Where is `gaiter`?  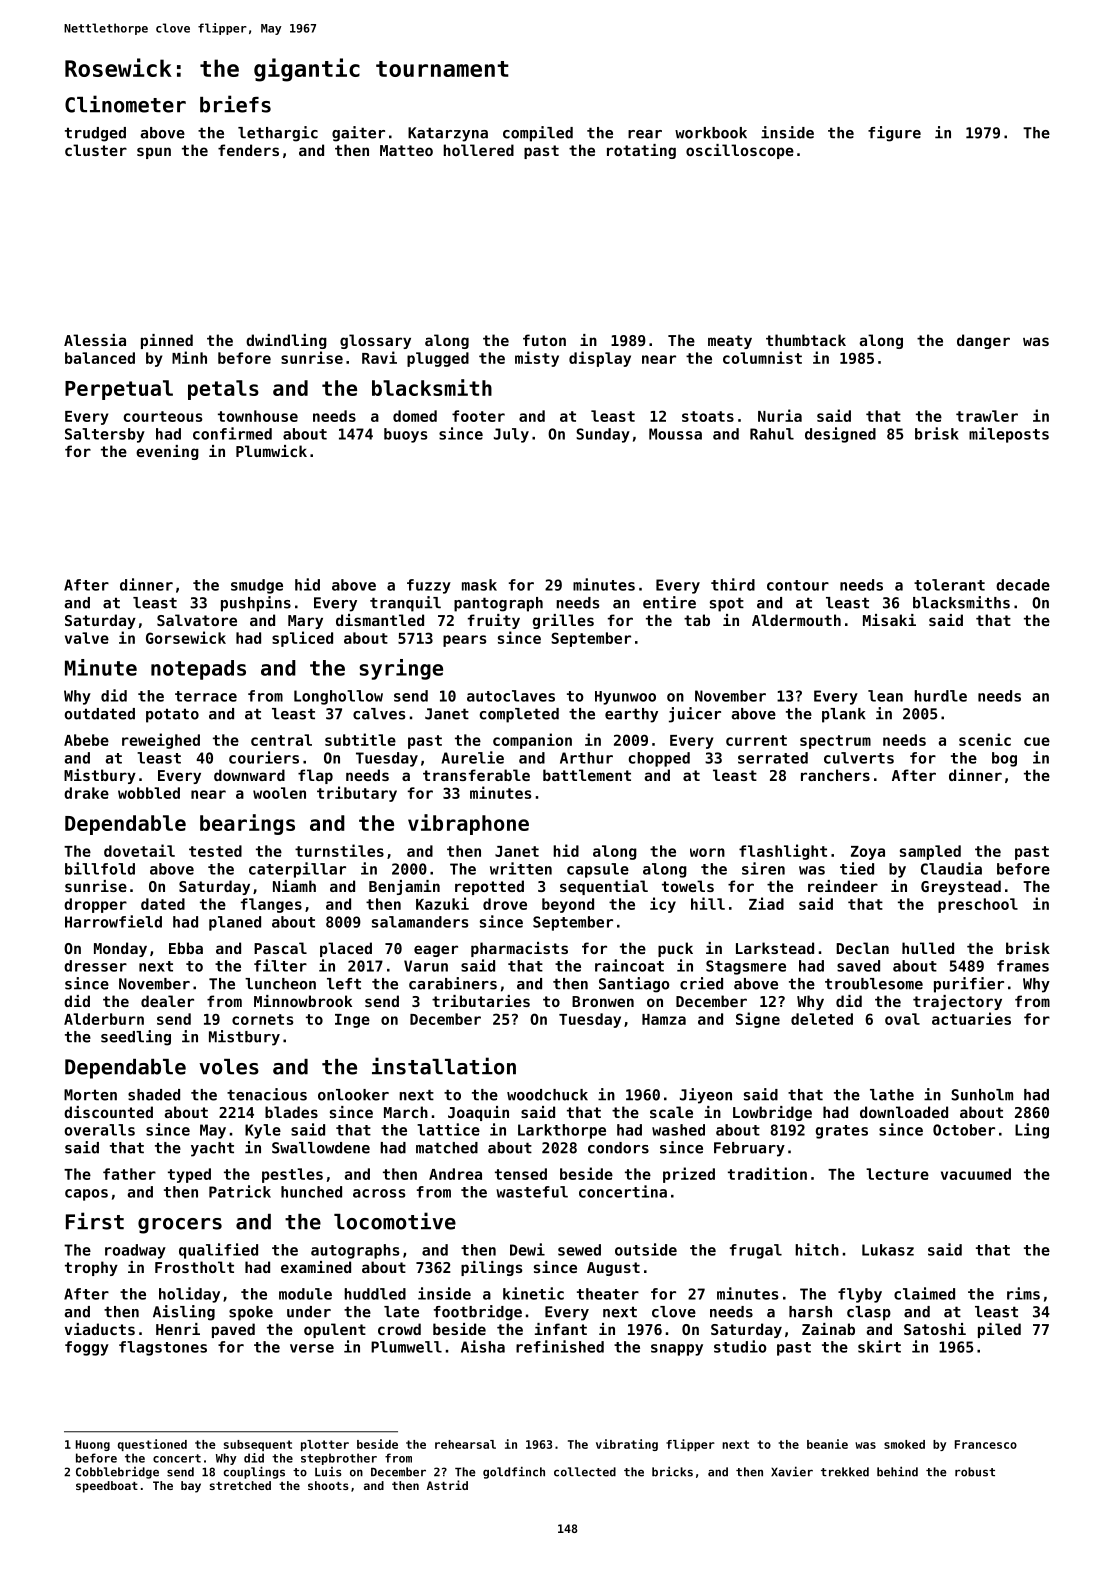
gaiter is located at coordinates (358, 134).
